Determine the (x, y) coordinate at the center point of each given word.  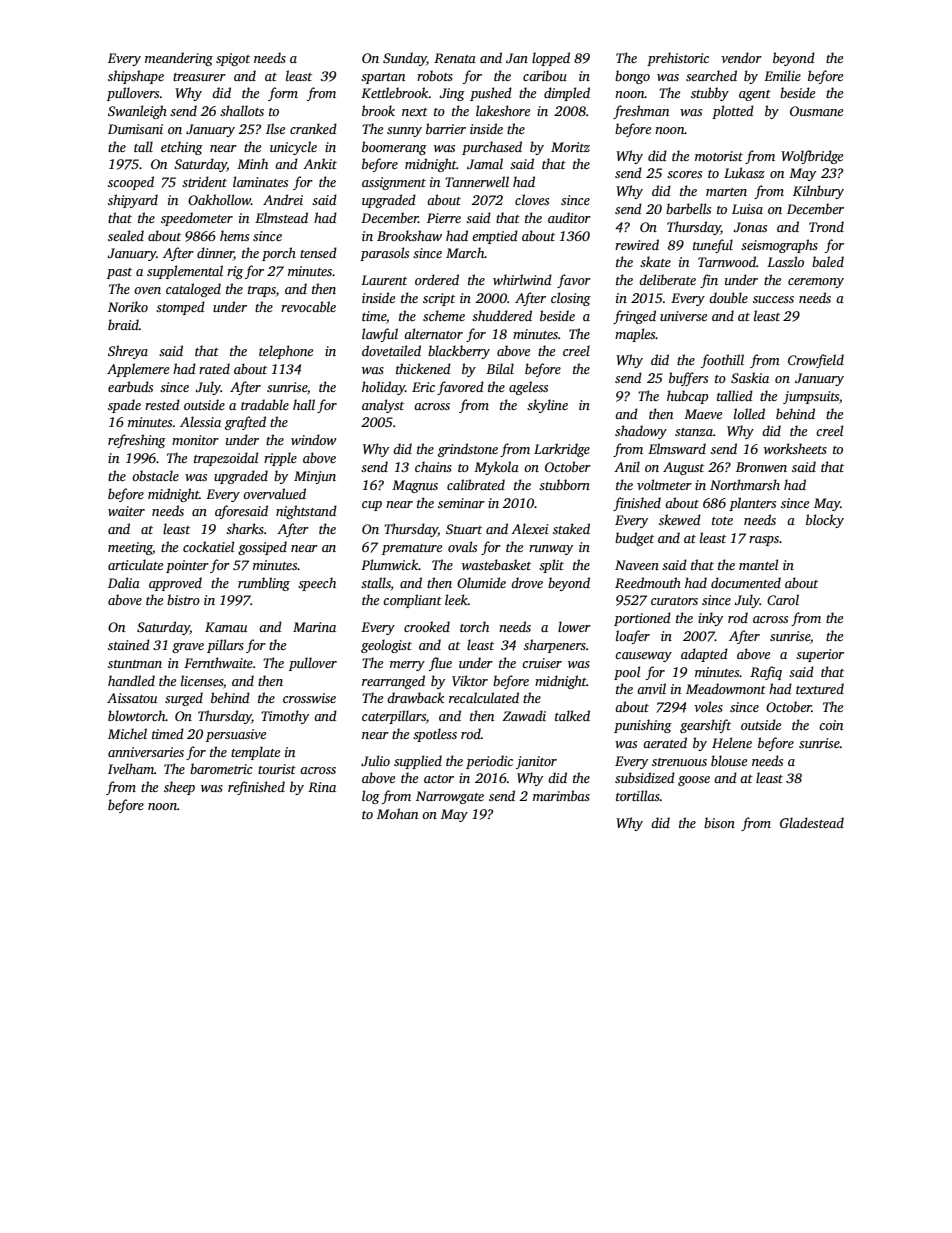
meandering (179, 59)
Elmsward (677, 448)
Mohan (397, 813)
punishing (643, 726)
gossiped (262, 548)
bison (719, 822)
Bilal (500, 368)
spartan (383, 78)
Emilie (782, 75)
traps (262, 291)
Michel (127, 733)
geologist (386, 646)
